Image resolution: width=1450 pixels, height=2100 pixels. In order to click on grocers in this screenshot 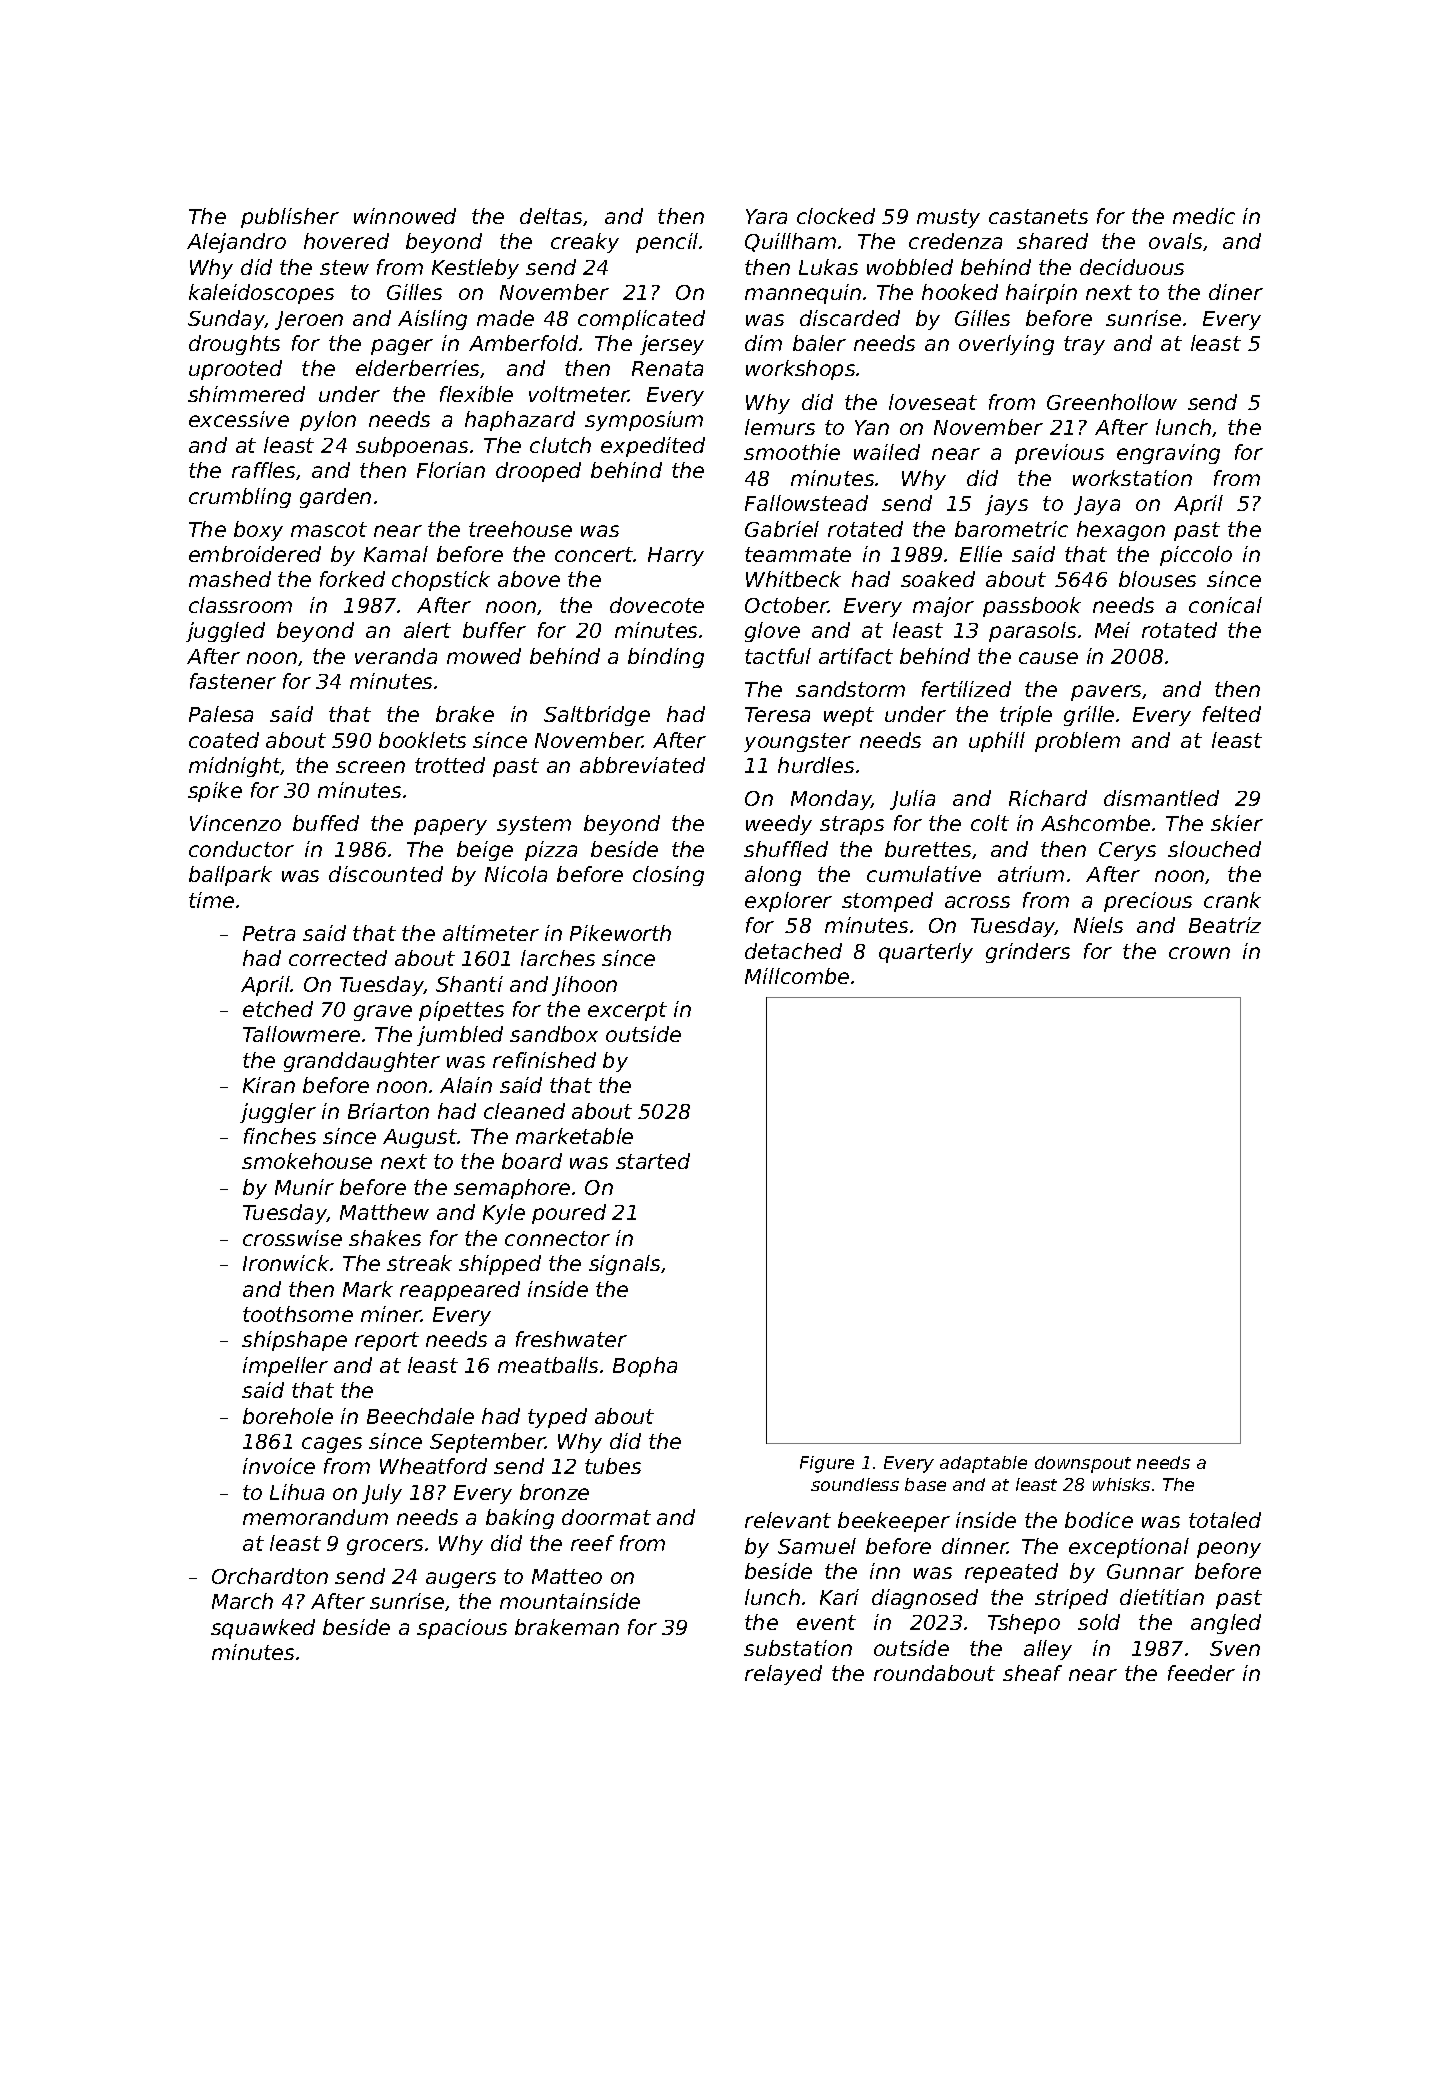, I will do `click(385, 1547)`.
